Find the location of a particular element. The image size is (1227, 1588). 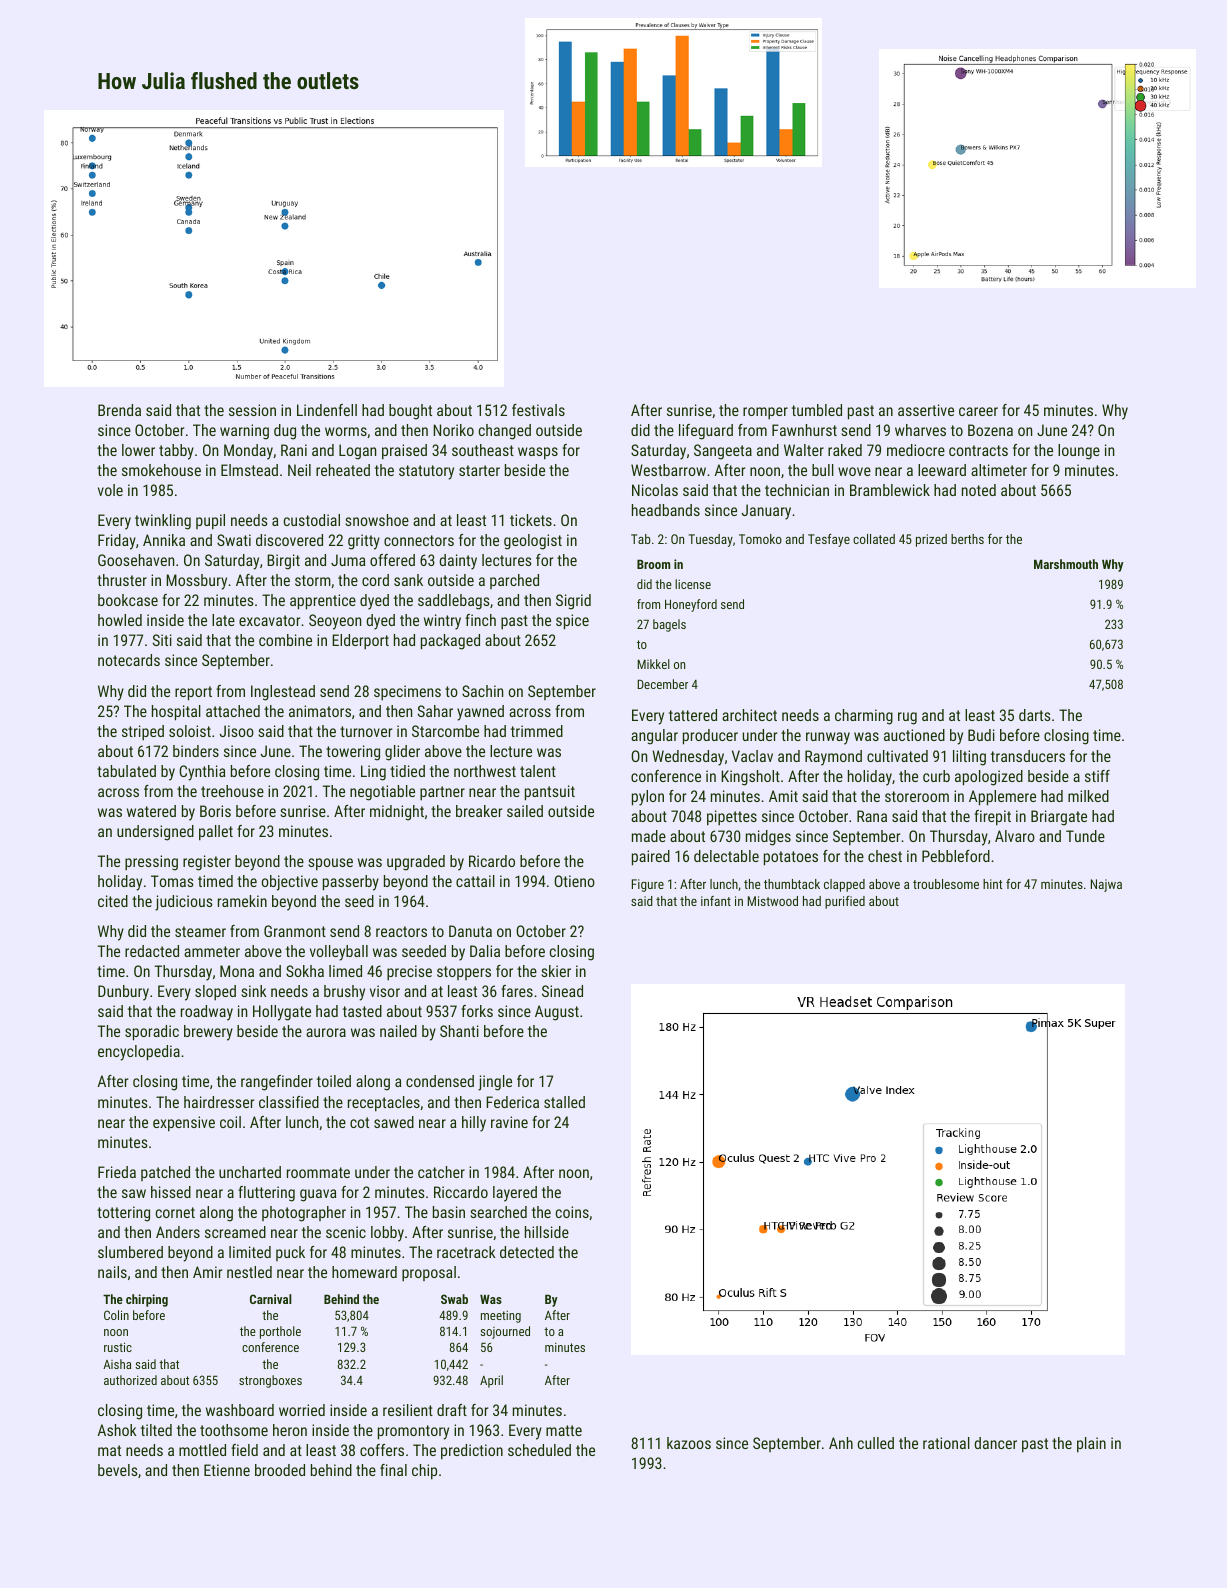

tumbled is located at coordinates (817, 410).
